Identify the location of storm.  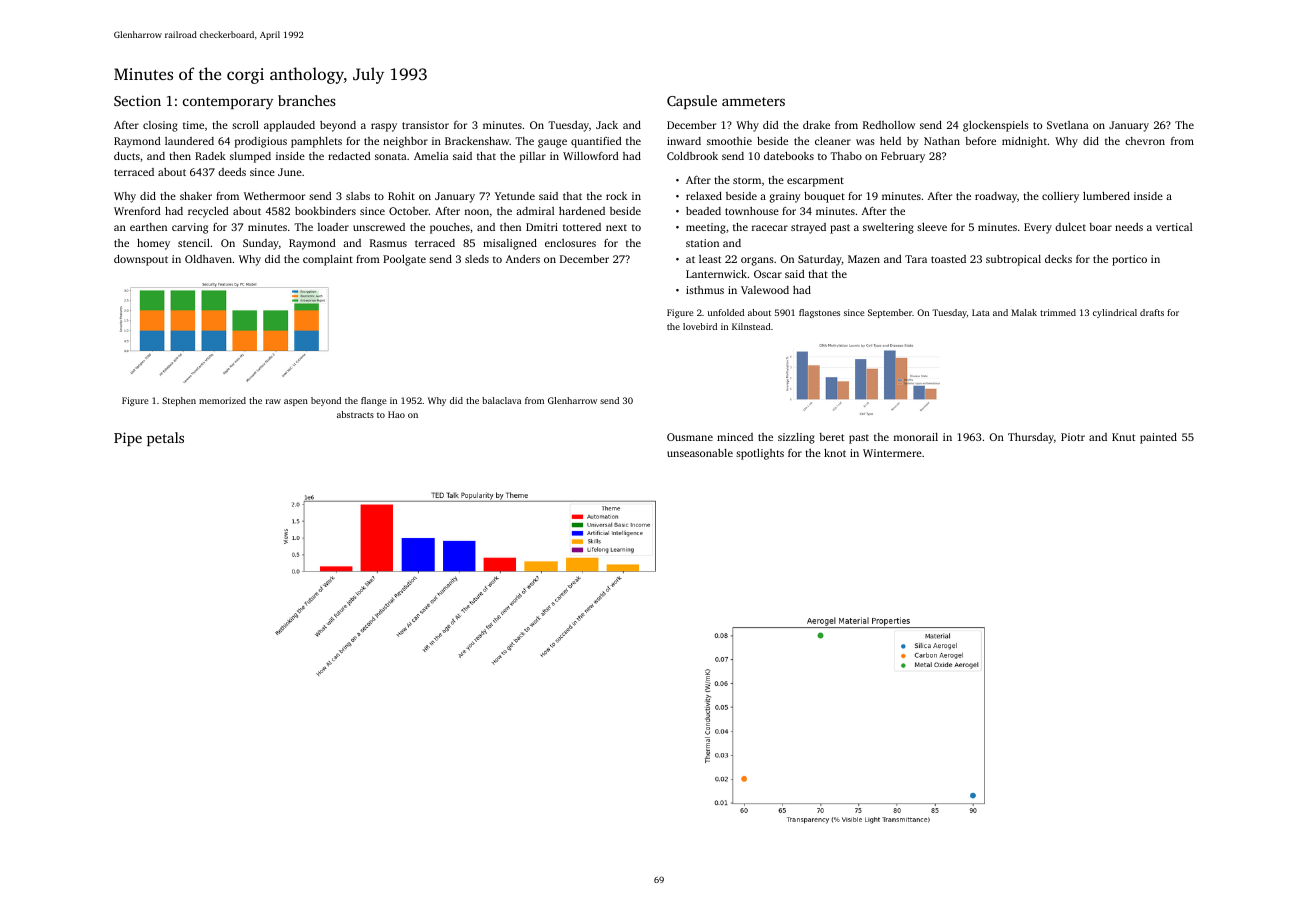
(747, 180).
